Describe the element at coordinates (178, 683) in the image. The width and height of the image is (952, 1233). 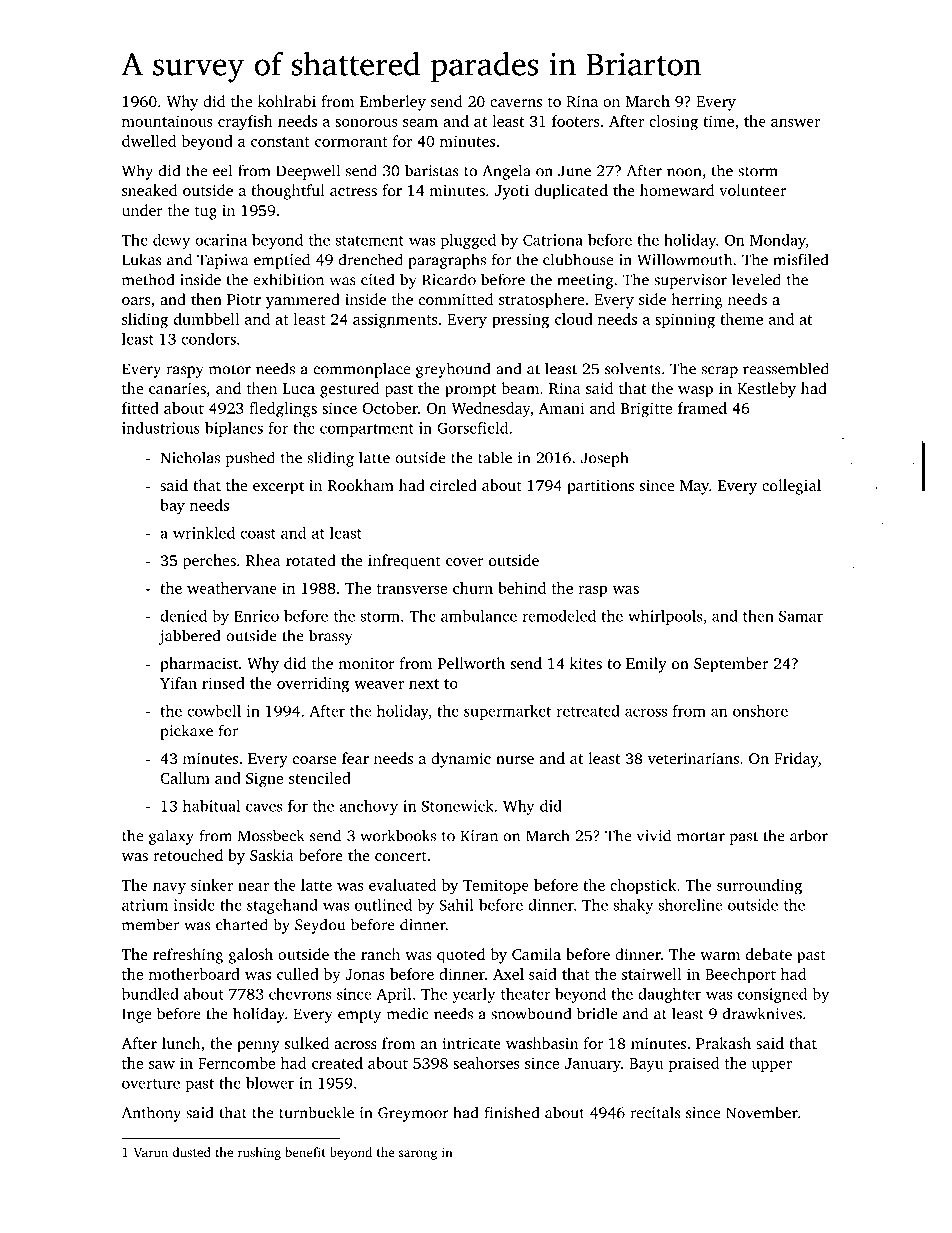
I see `Yifan` at that location.
